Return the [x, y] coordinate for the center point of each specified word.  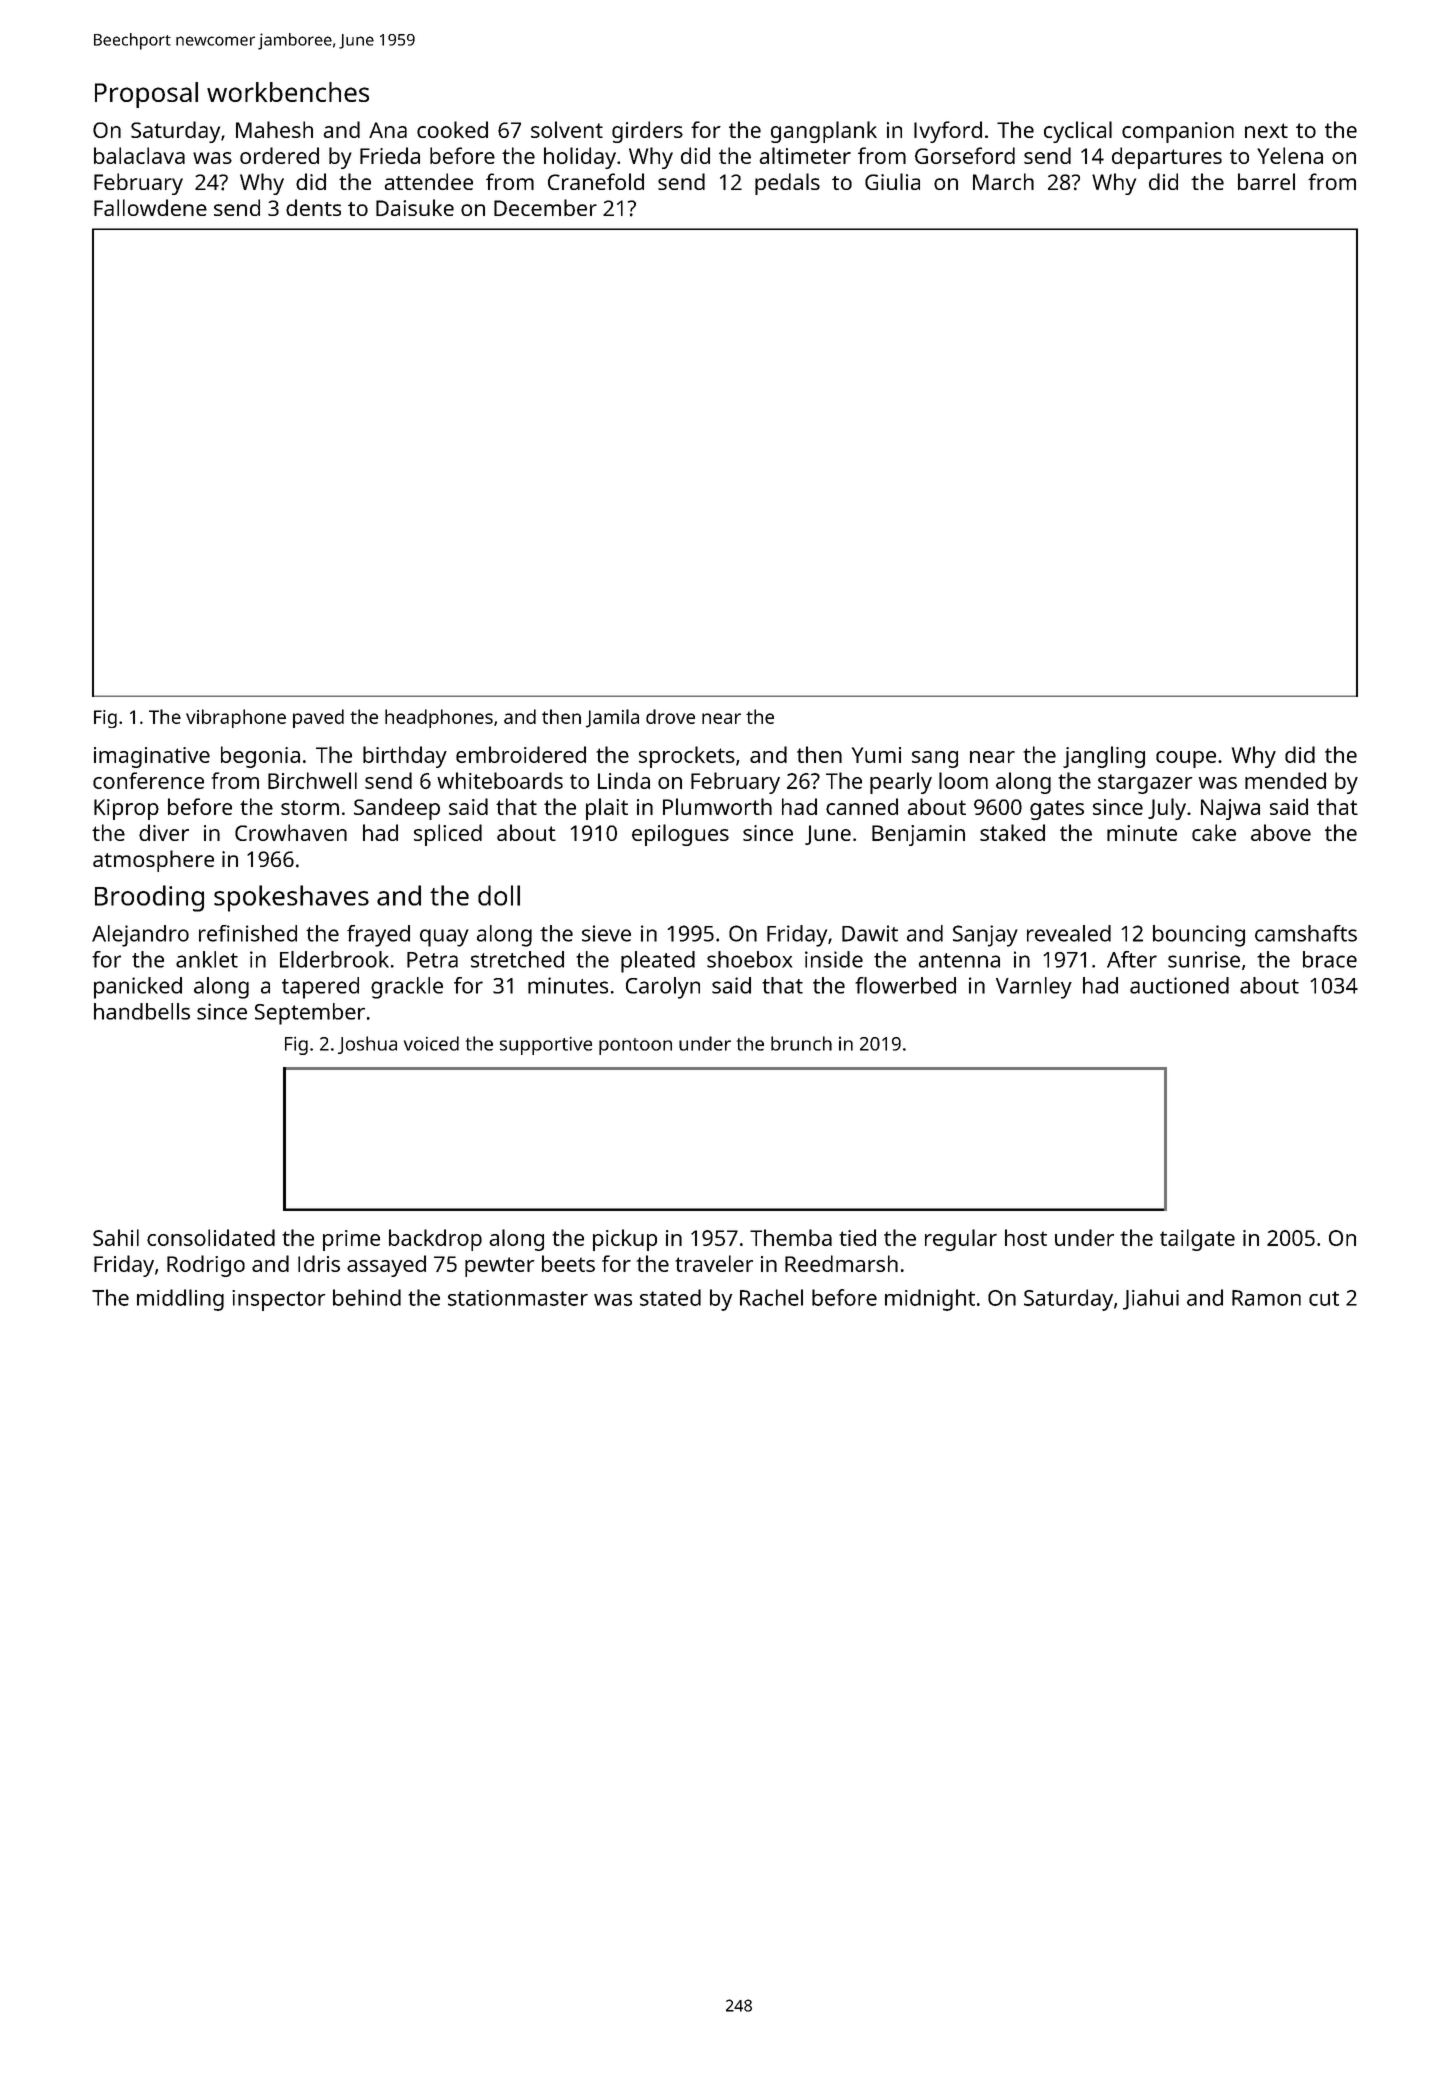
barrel [1266, 181]
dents [313, 207]
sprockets [687, 757]
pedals [787, 184]
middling [180, 1300]
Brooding [149, 898]
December [545, 207]
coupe [1186, 759]
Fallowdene [150, 207]
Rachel [771, 1297]
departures [1167, 158]
